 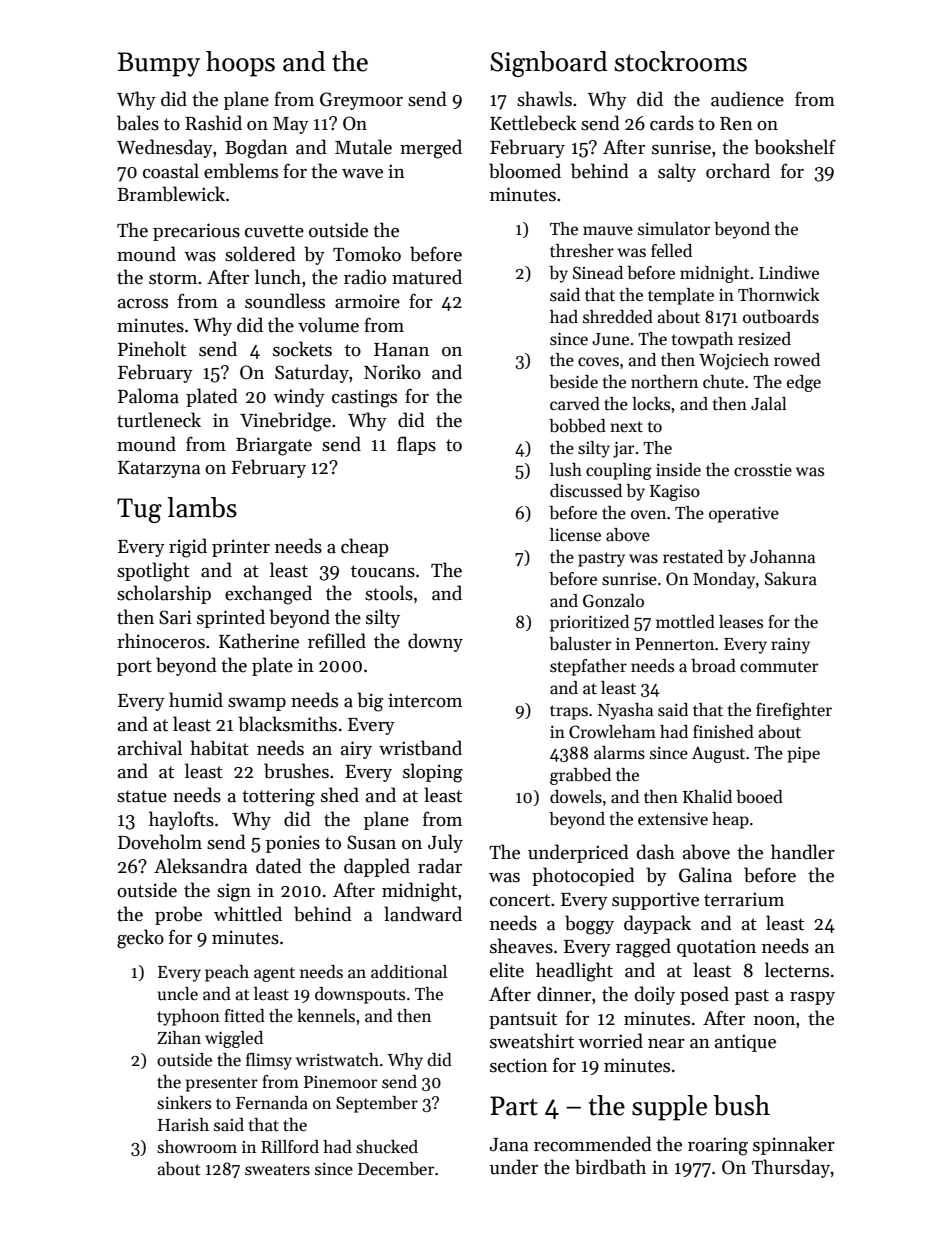 What do you see at coordinates (791, 1168) in the document?
I see `Thursday` at bounding box center [791, 1168].
